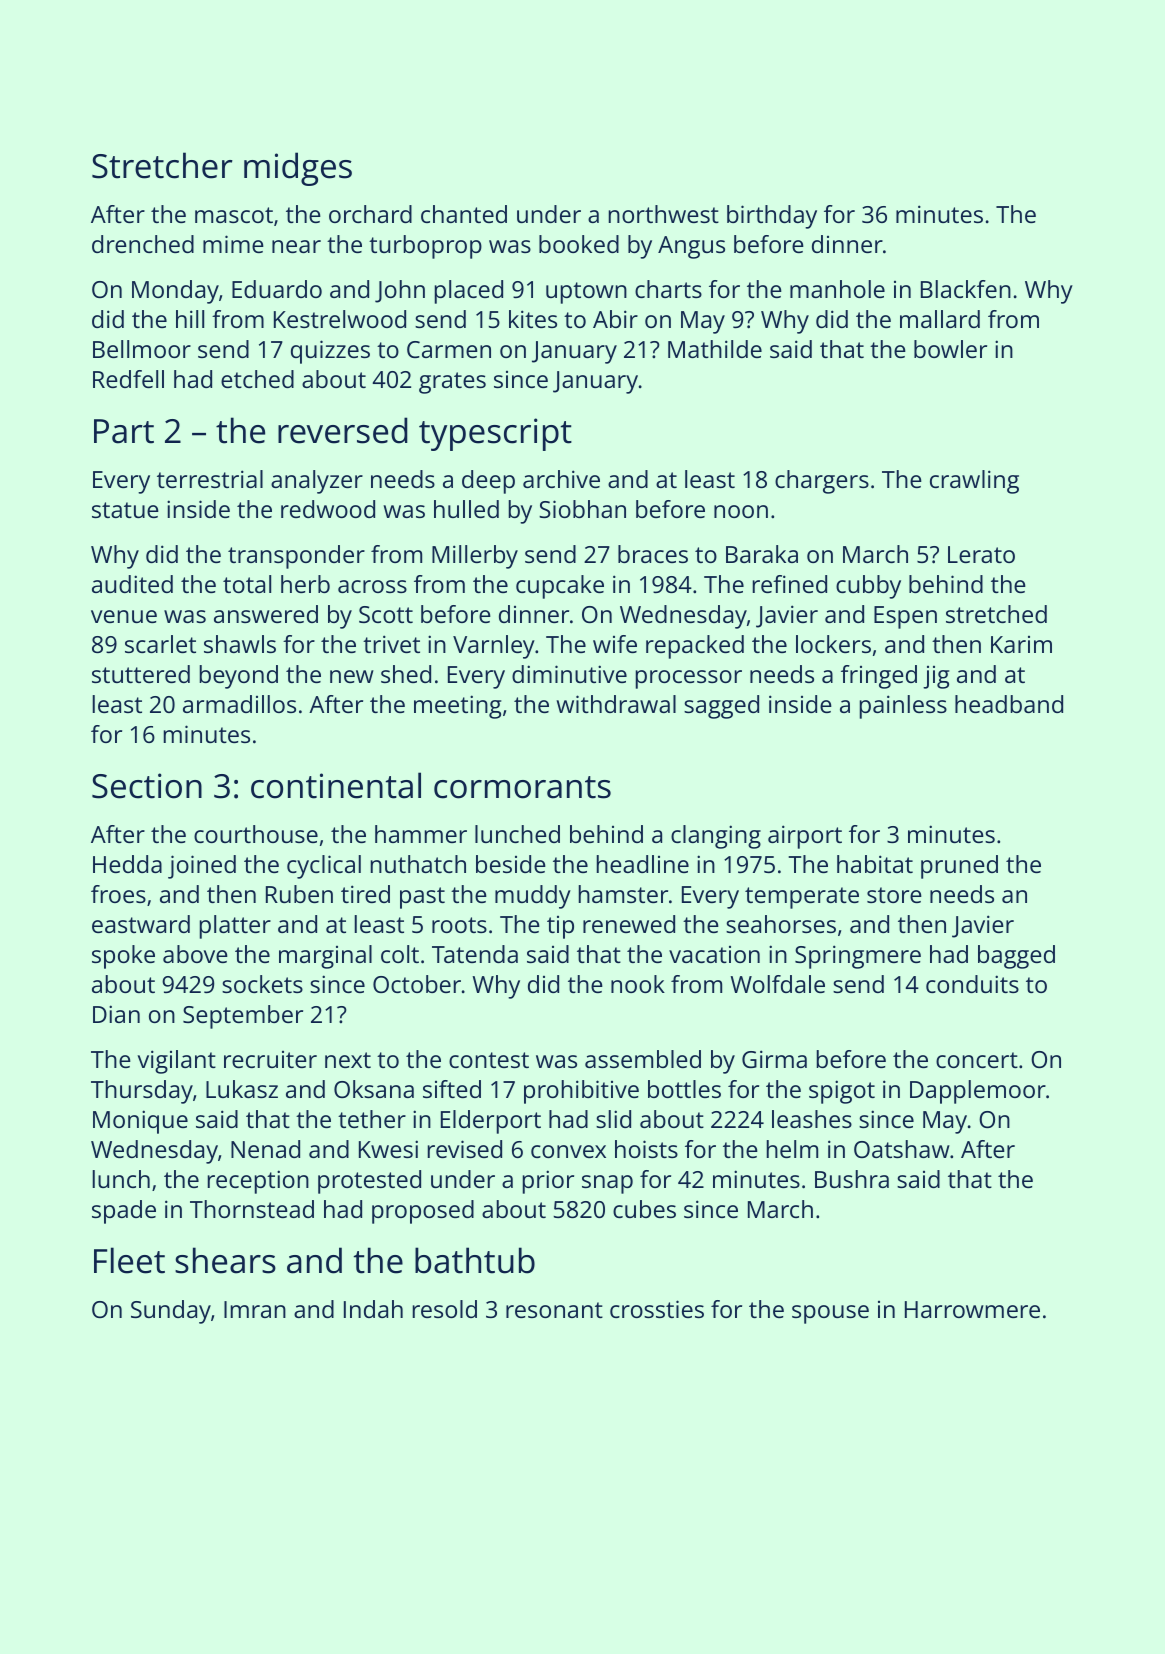 The image size is (1165, 1654). I want to click on spouse, so click(830, 1314).
